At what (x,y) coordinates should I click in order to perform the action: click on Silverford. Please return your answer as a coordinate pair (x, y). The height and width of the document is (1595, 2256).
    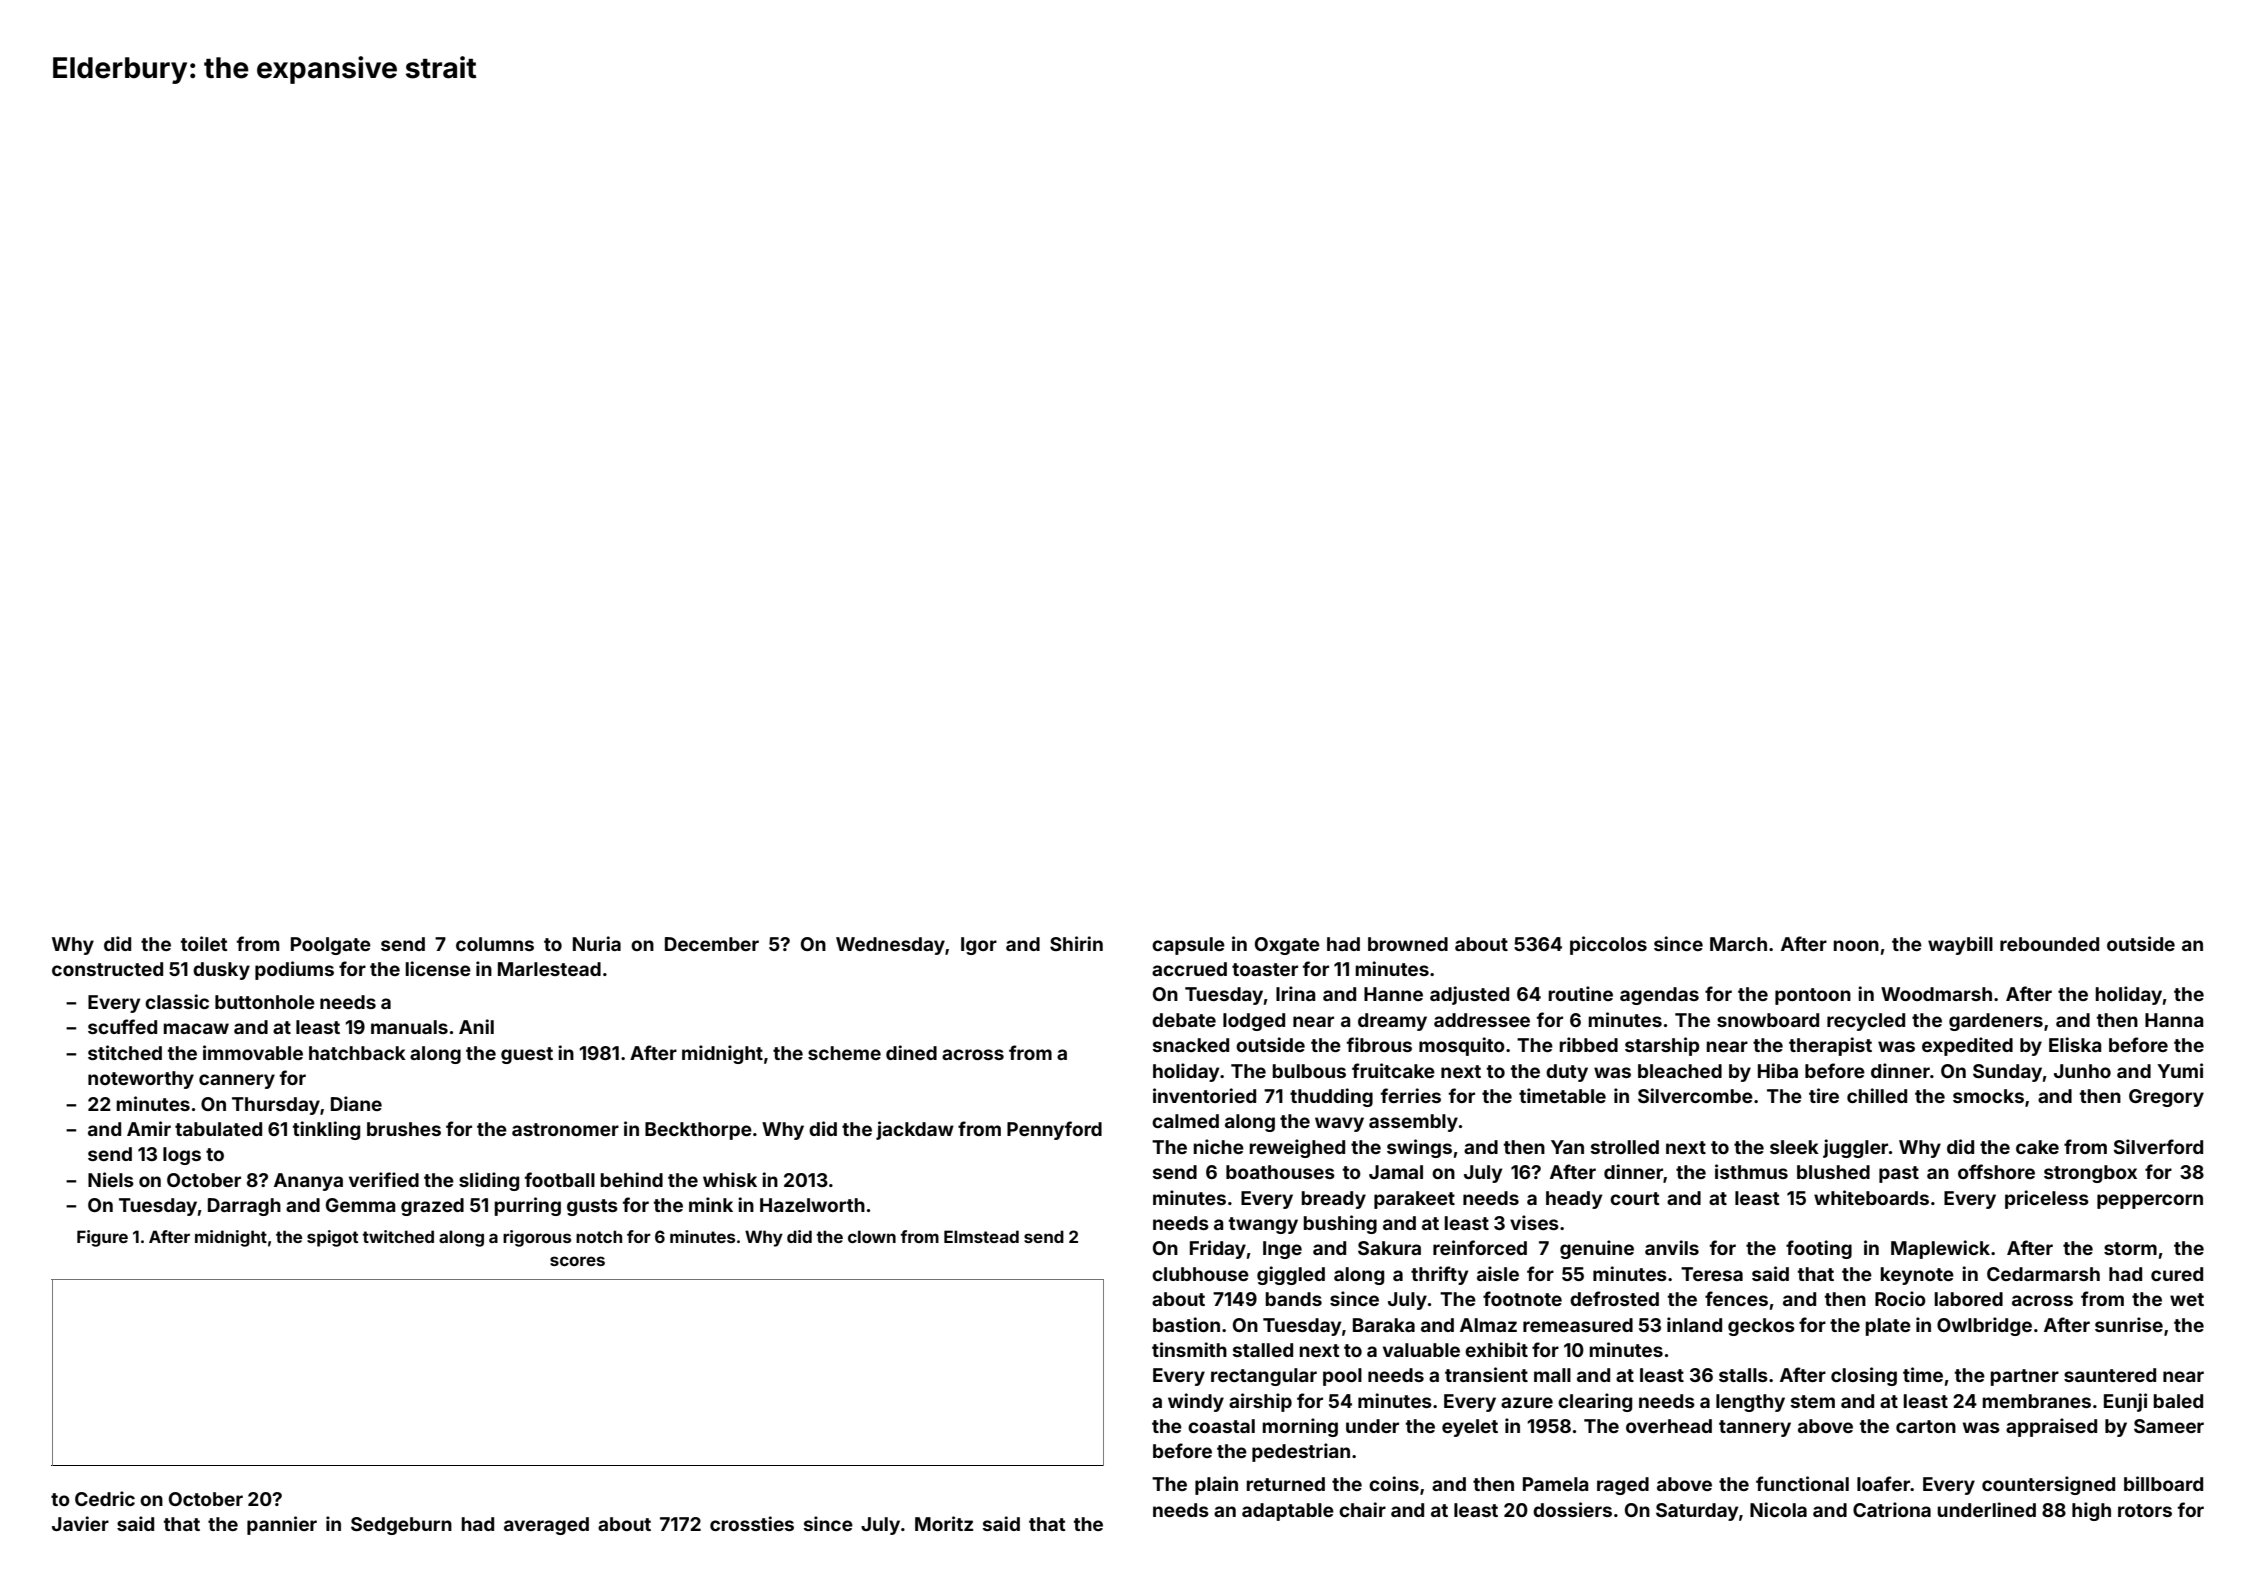
    Looking at the image, I should click on (2158, 1146).
